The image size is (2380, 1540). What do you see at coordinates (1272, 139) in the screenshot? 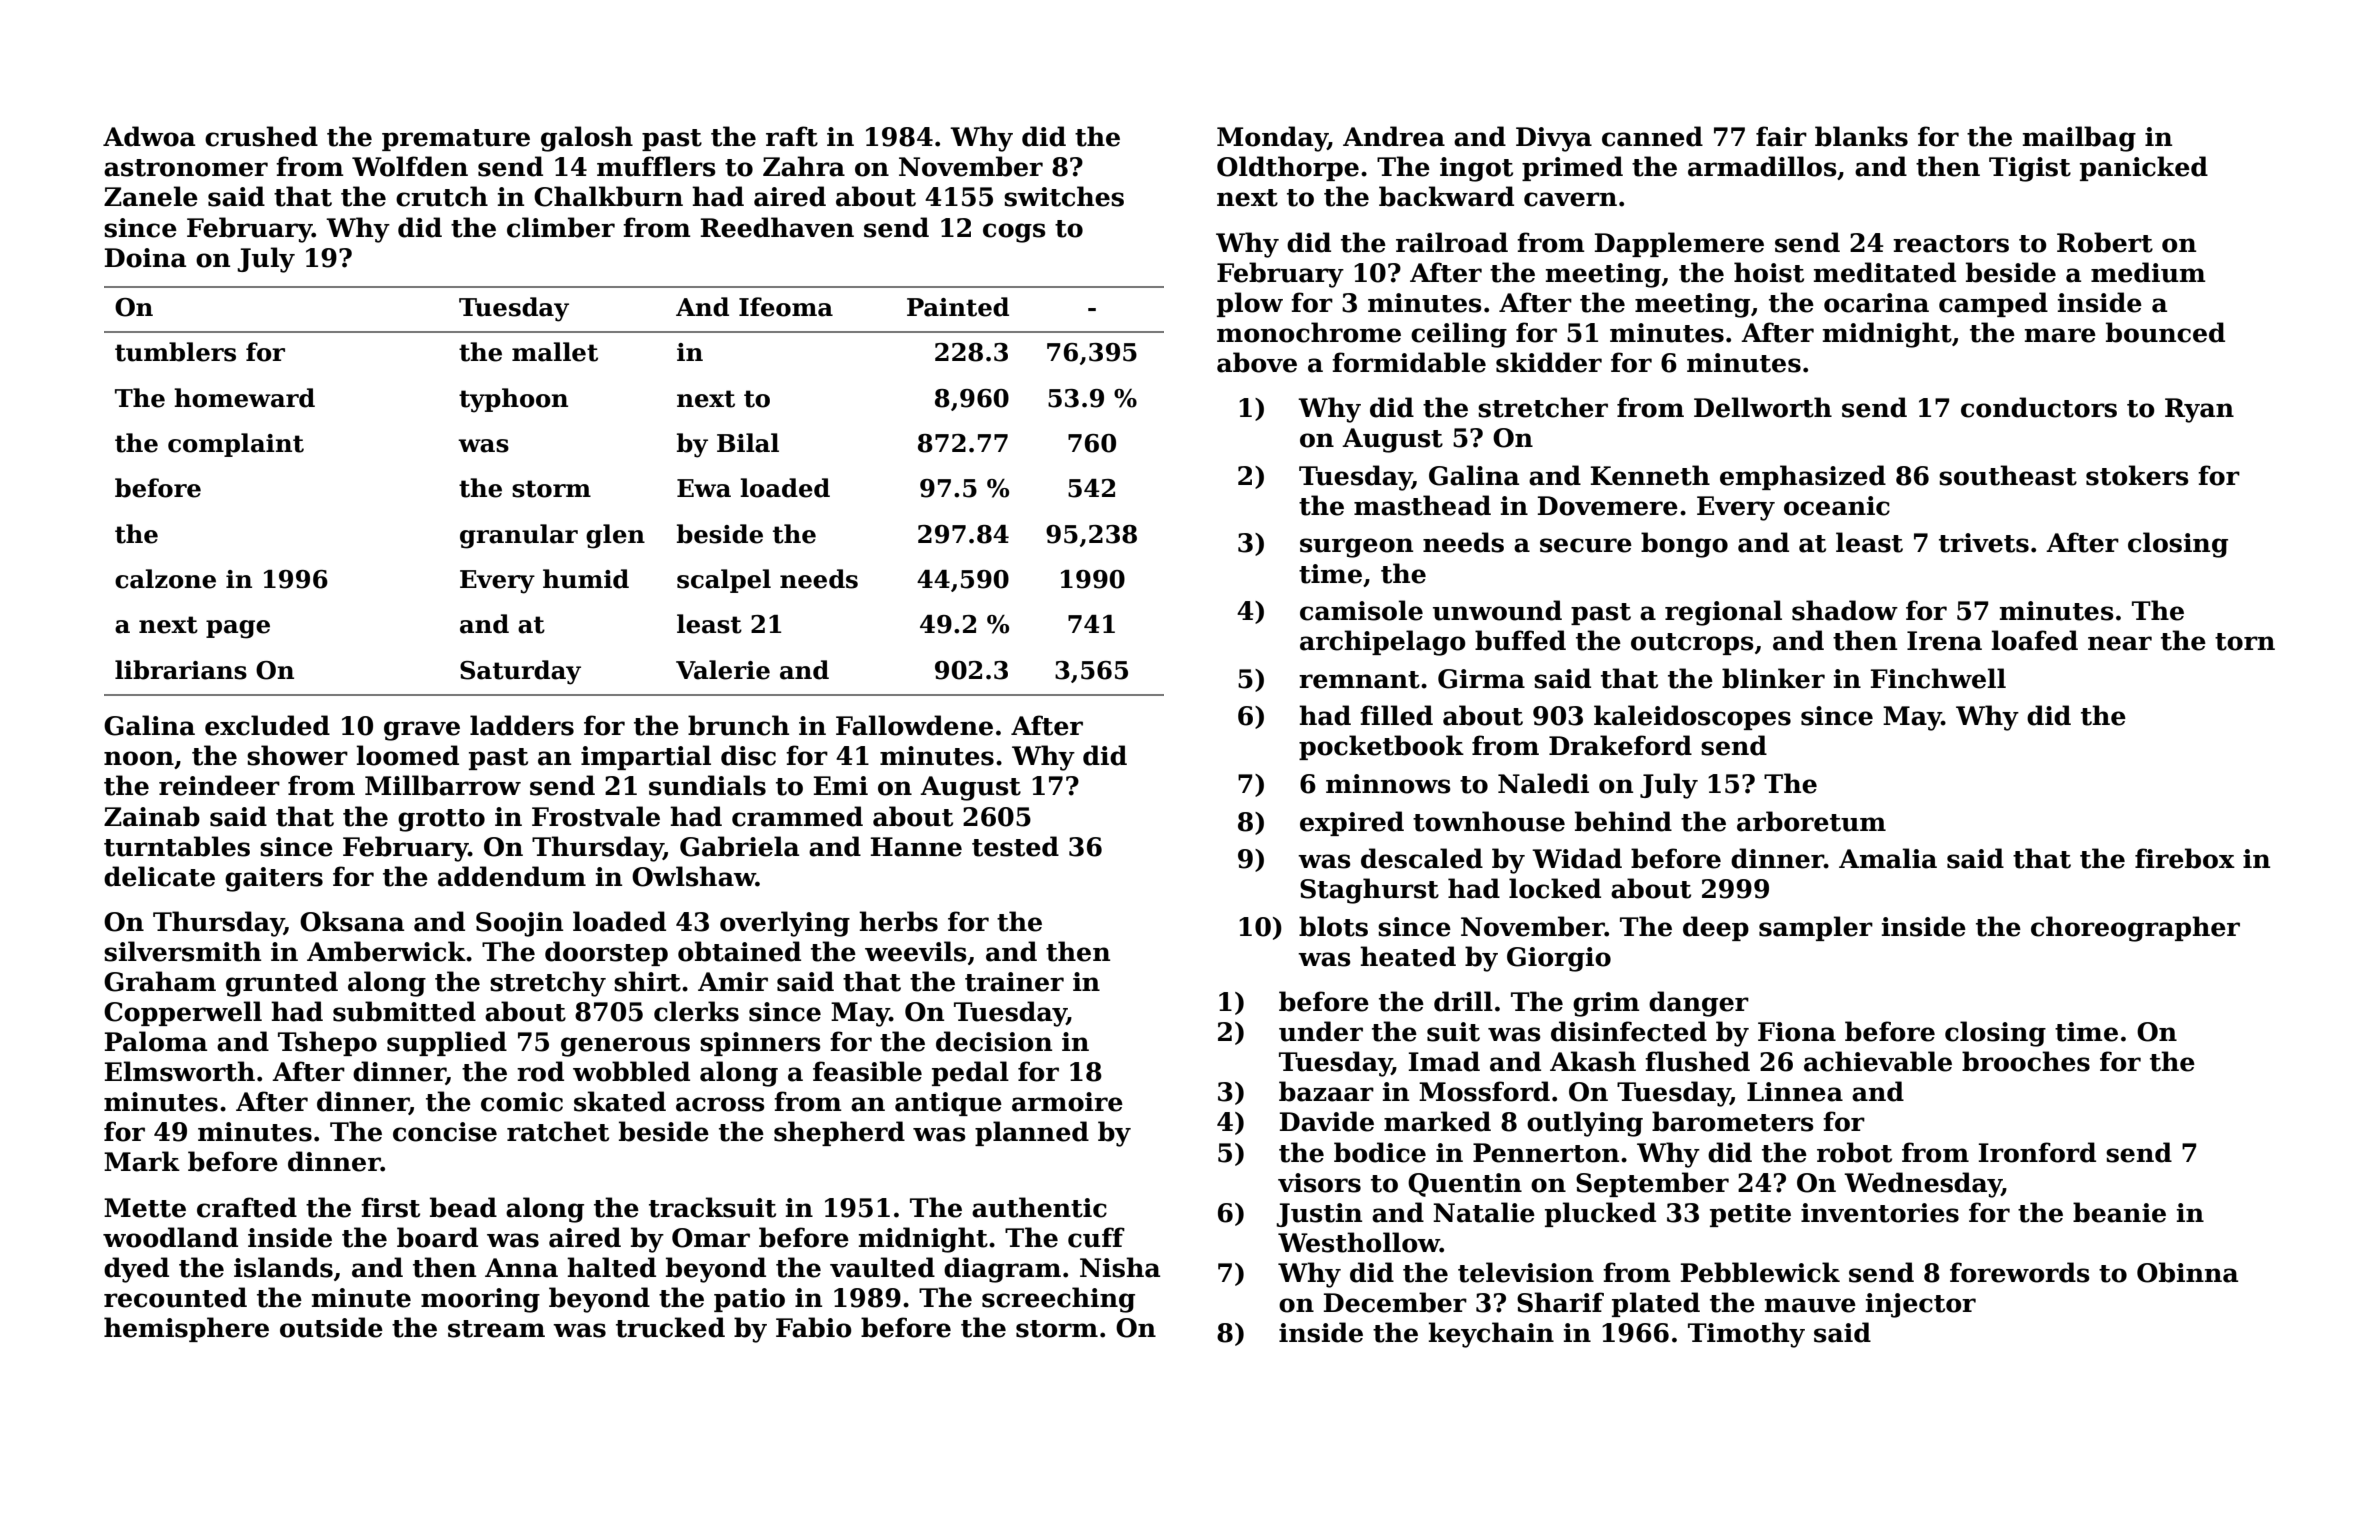
I see `Monday` at bounding box center [1272, 139].
